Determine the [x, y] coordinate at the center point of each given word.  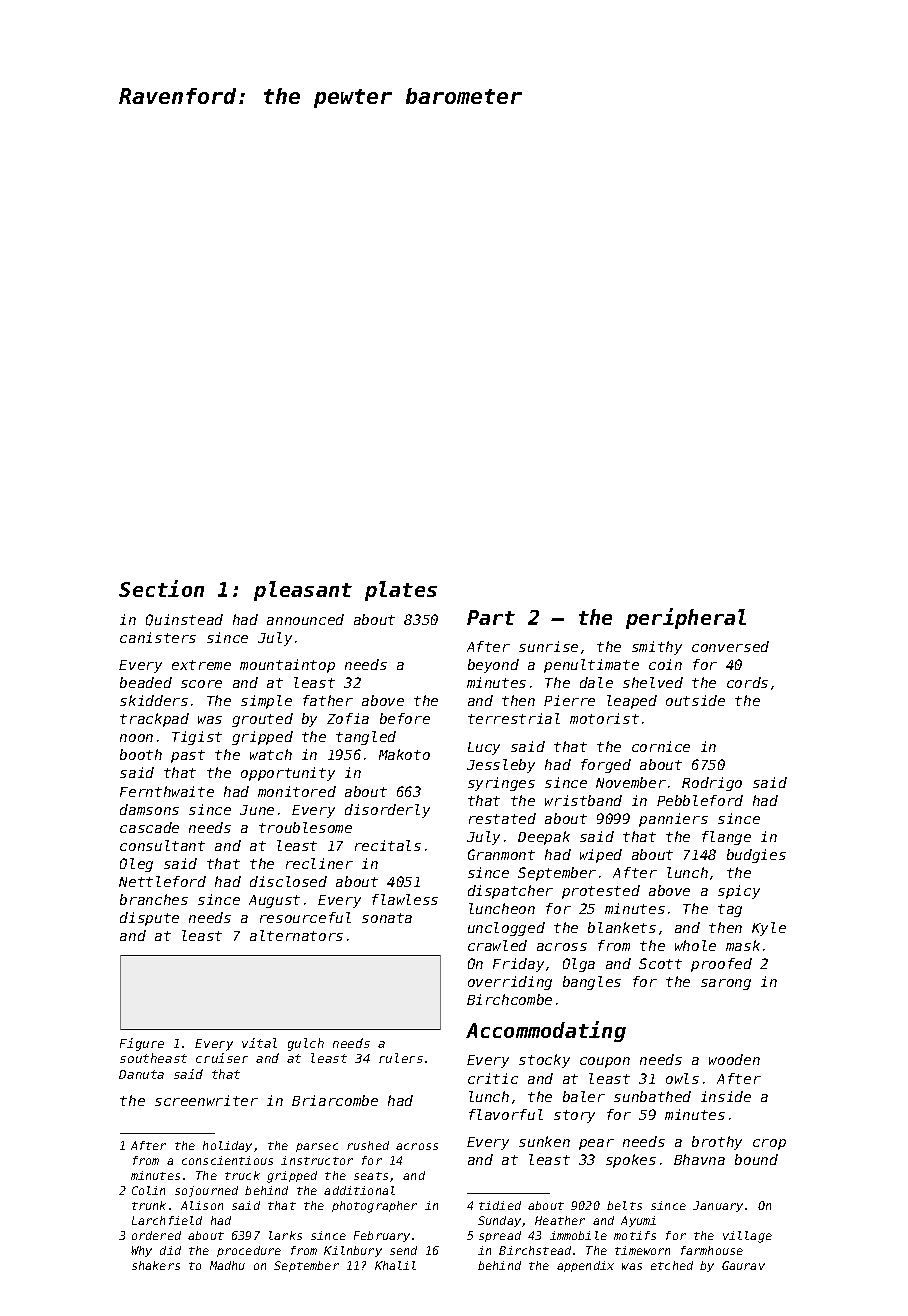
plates [401, 591]
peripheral [686, 618]
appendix [585, 1266]
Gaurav [743, 1265]
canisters [158, 637]
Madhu [227, 1265]
